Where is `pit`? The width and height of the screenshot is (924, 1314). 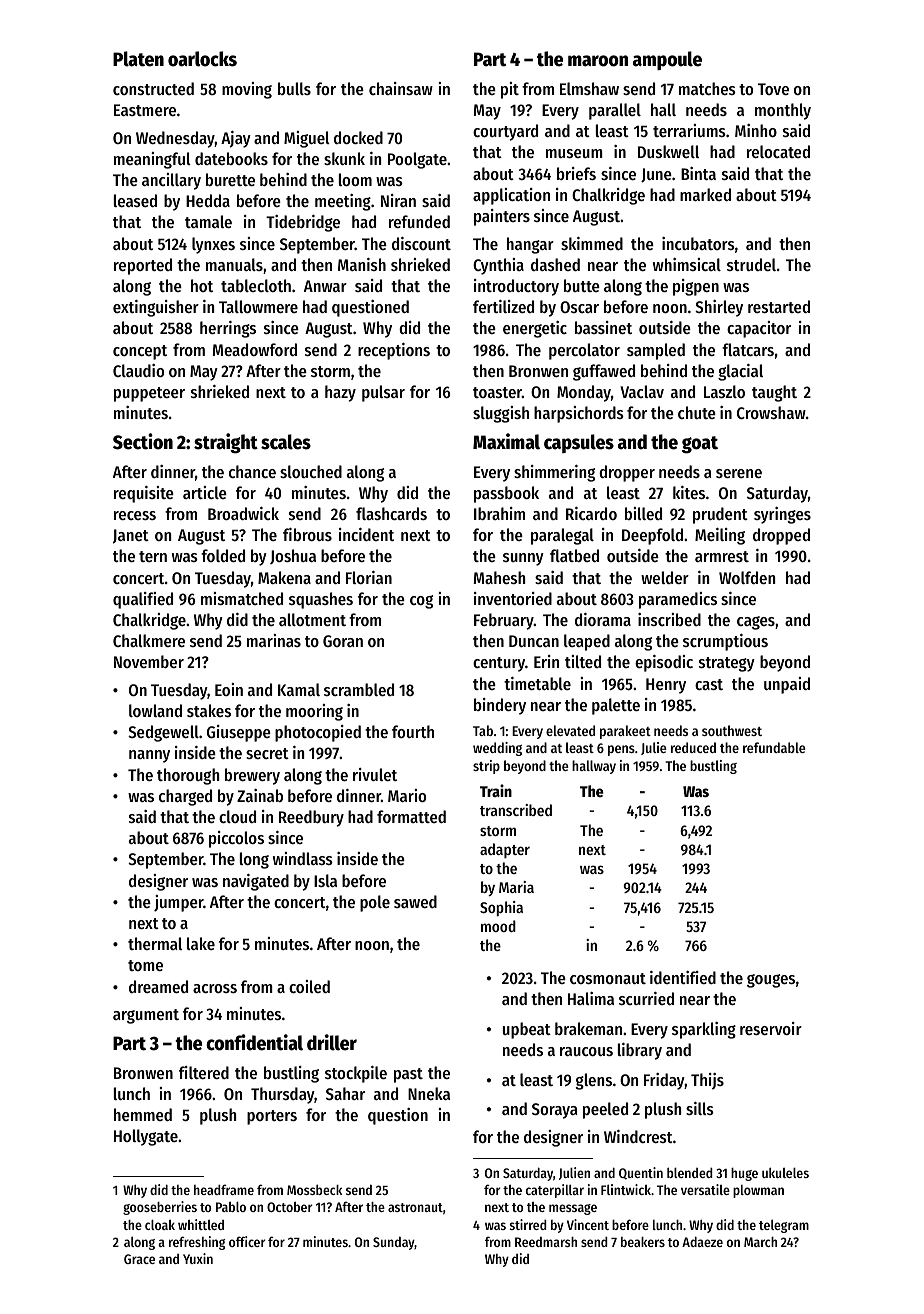
pit is located at coordinates (510, 90).
